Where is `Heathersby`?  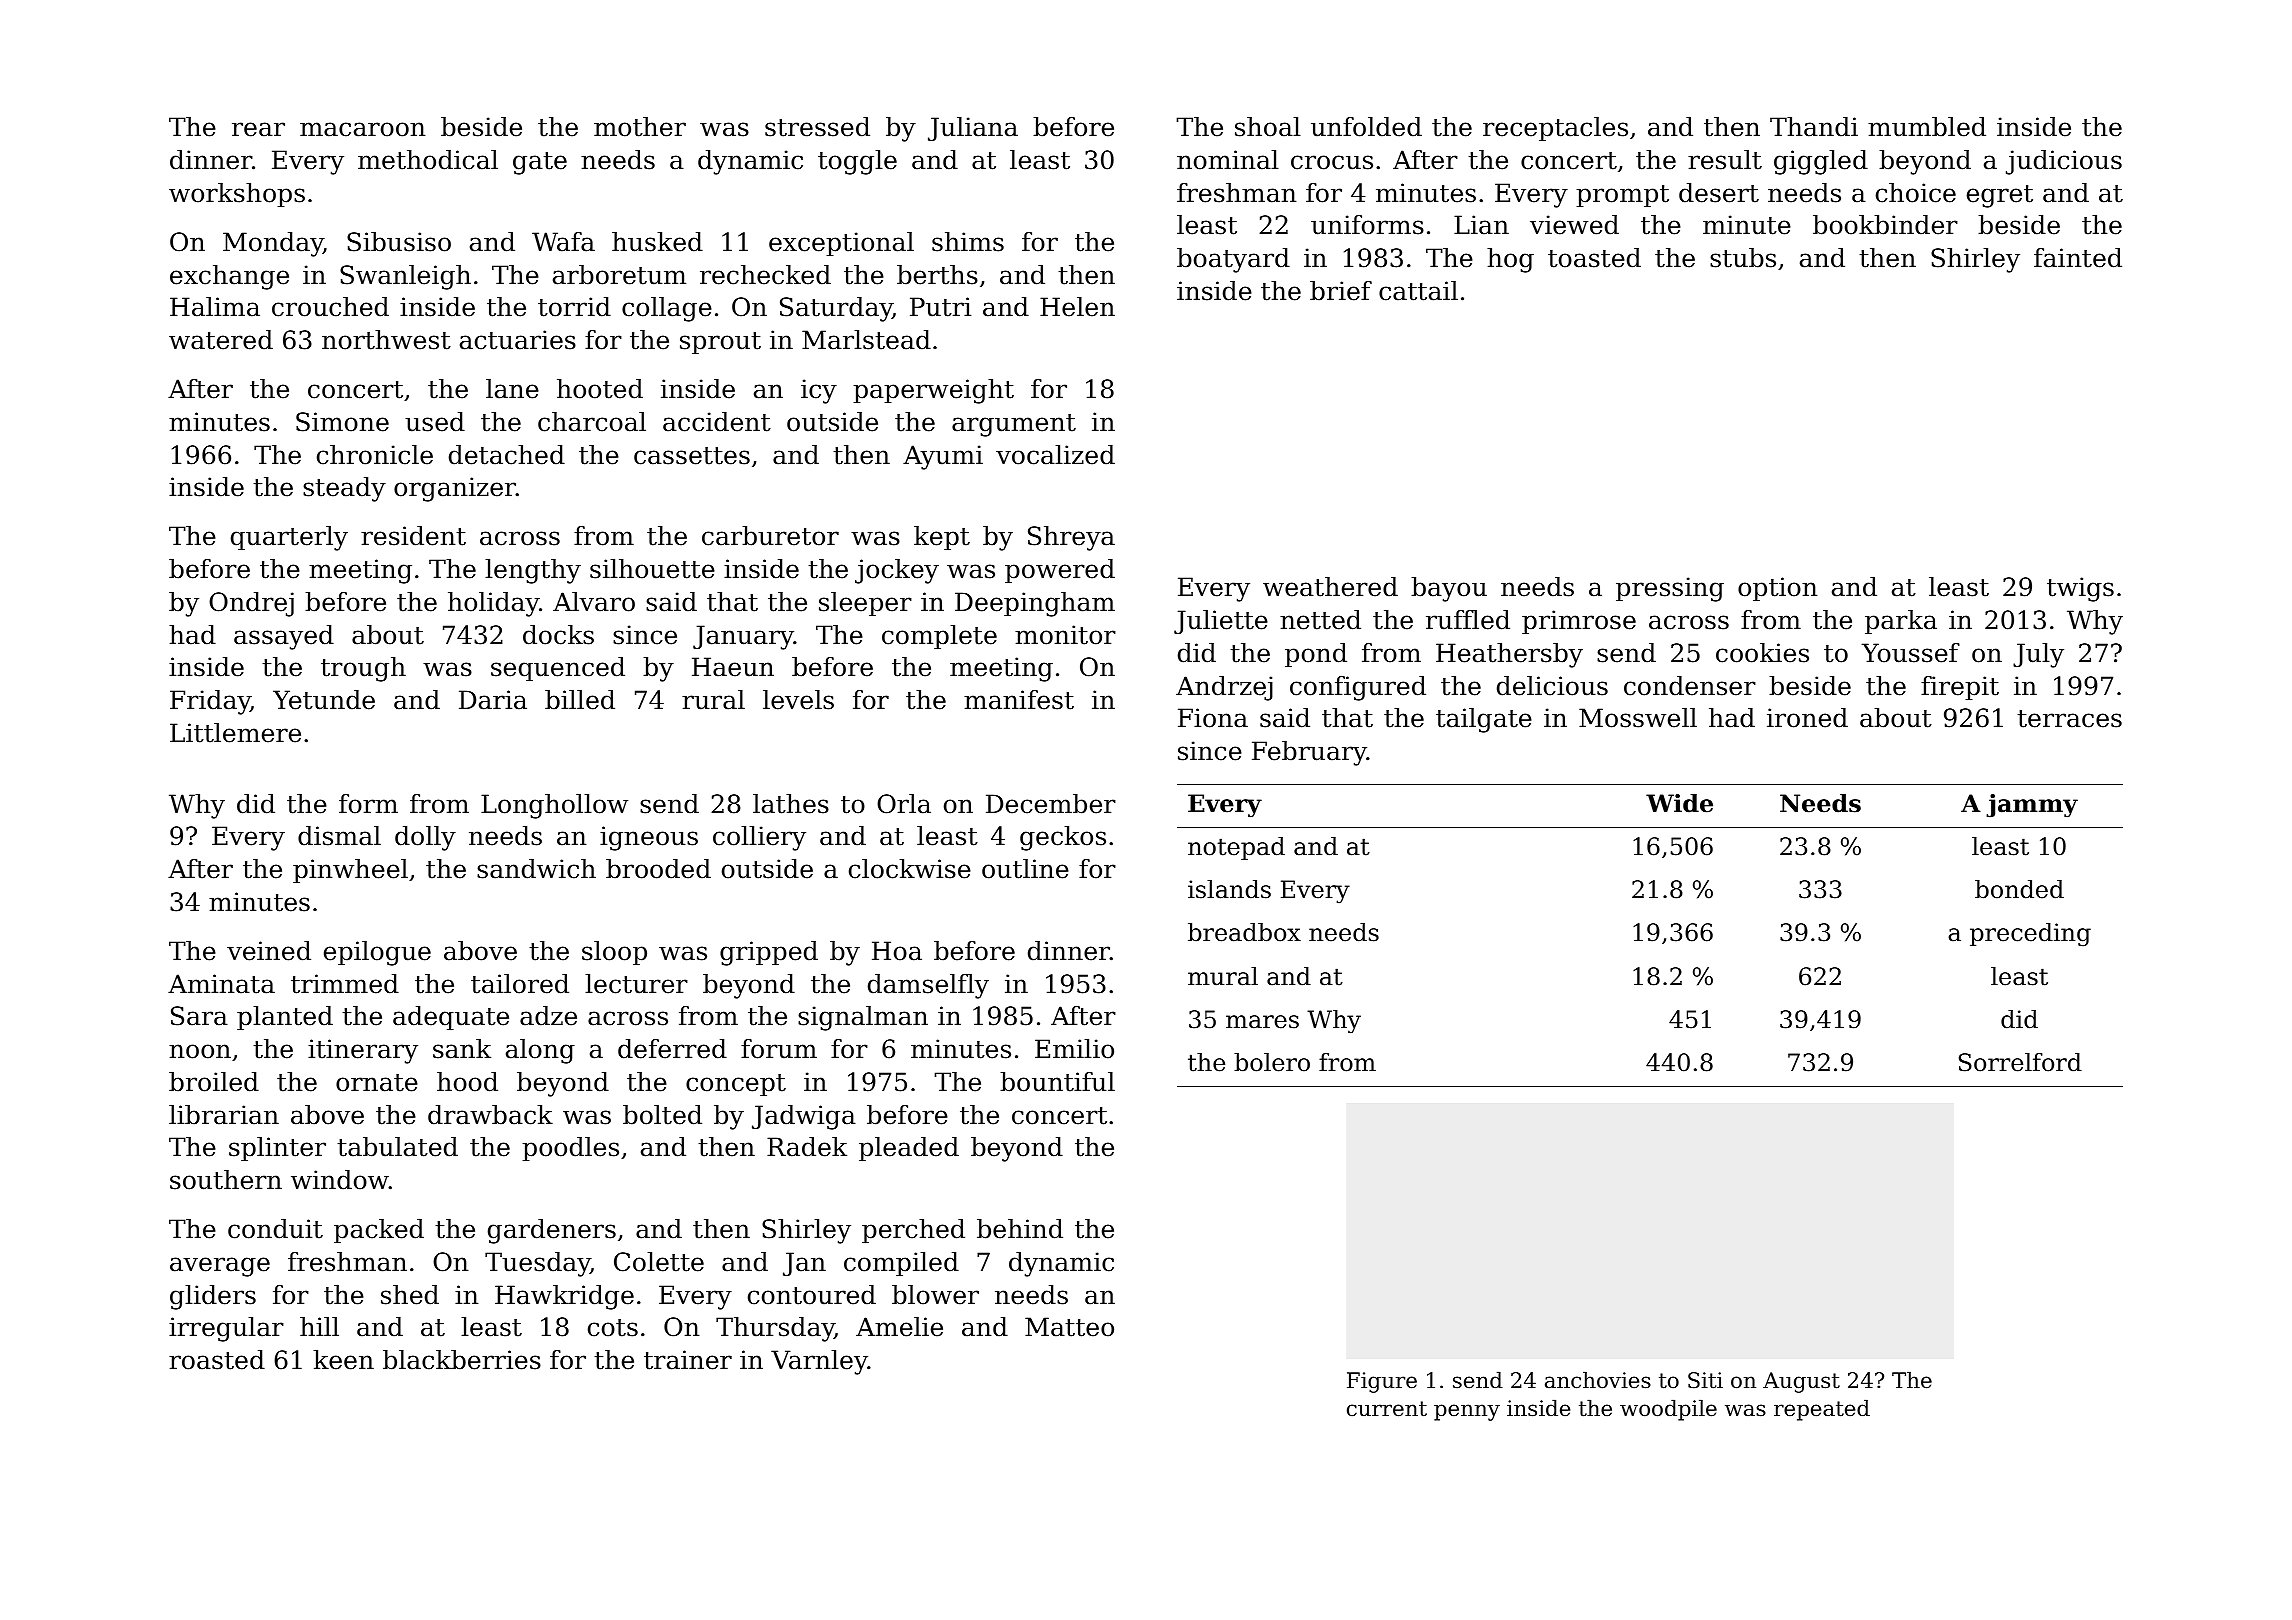 Heathersby is located at coordinates (1509, 655).
